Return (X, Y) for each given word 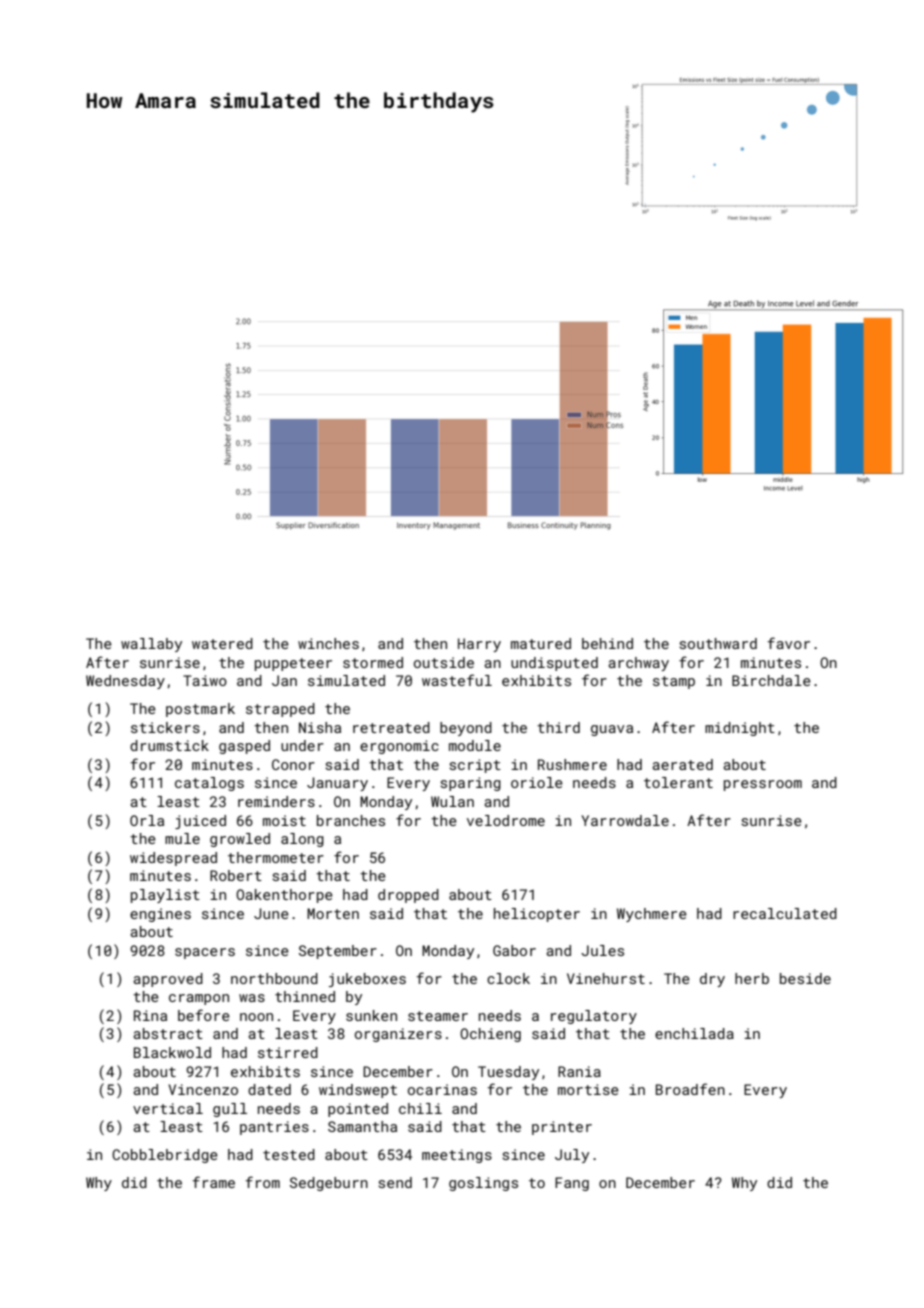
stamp (674, 682)
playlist (165, 896)
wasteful (457, 680)
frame (213, 1182)
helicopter (537, 915)
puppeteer (293, 664)
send (395, 1182)
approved (168, 980)
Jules (602, 950)
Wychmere (652, 915)
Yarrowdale (625, 820)
